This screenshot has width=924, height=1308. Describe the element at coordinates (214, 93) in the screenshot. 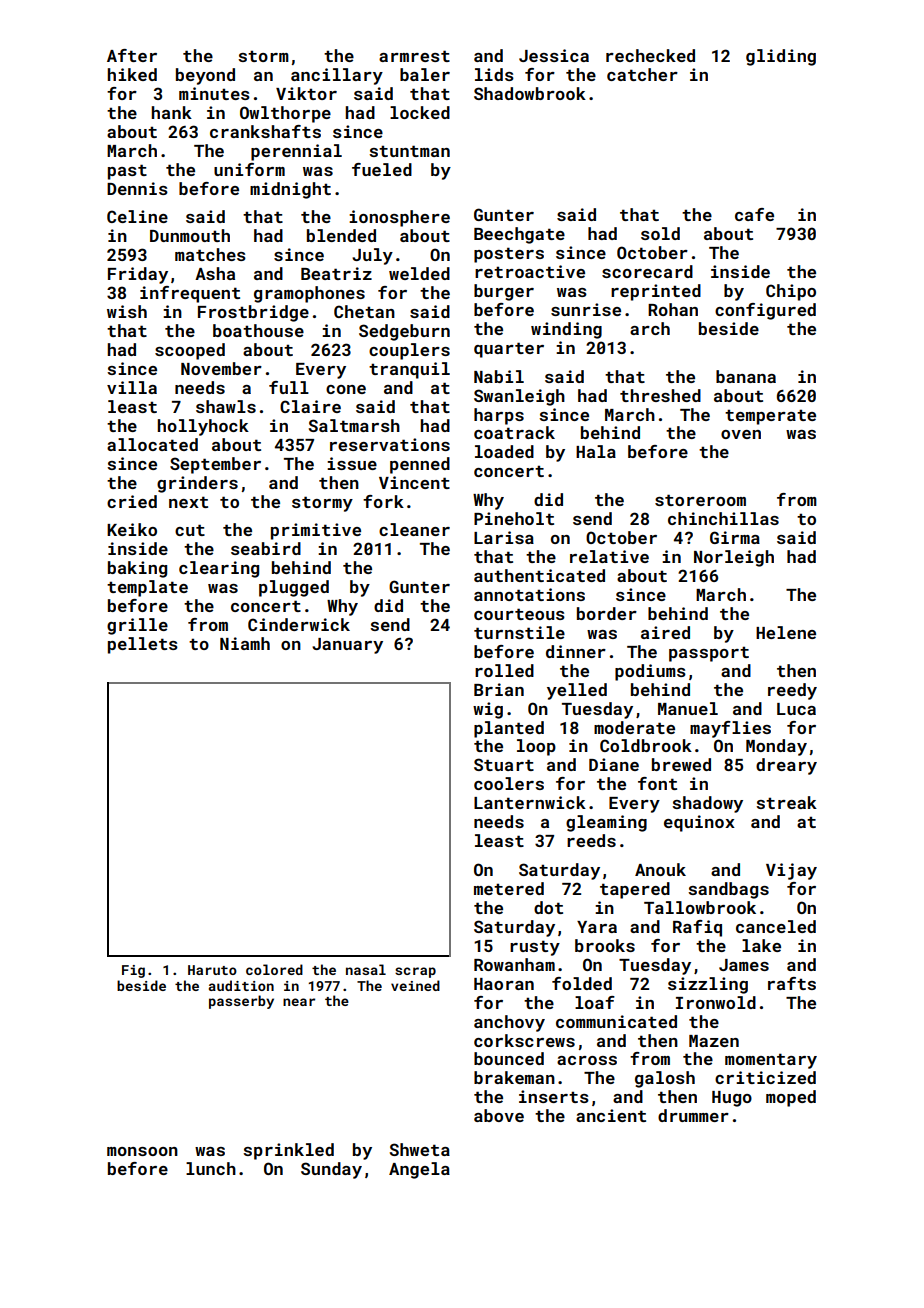

I see `minutes` at that location.
